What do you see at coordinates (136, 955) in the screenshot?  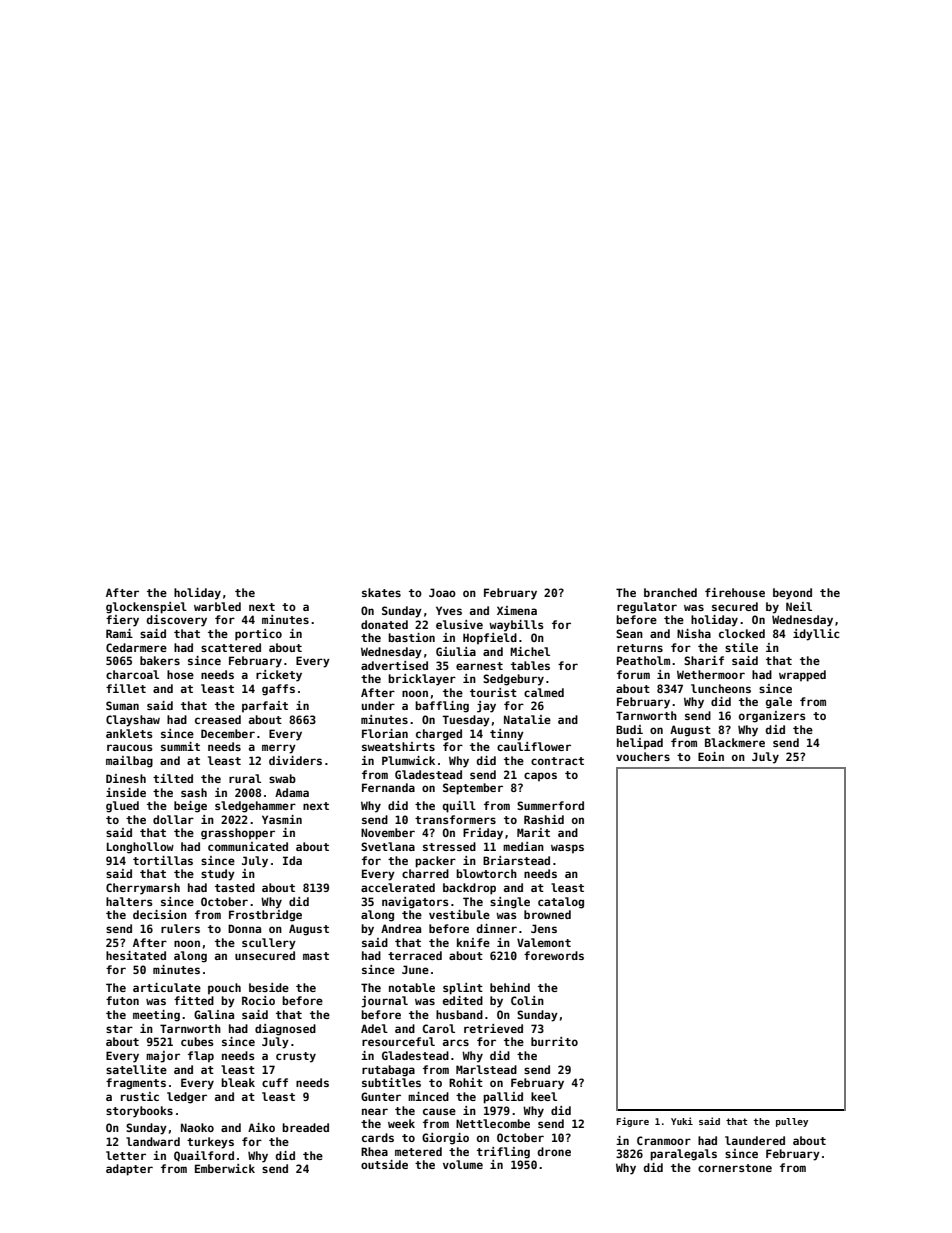 I see `hesitated` at bounding box center [136, 955].
